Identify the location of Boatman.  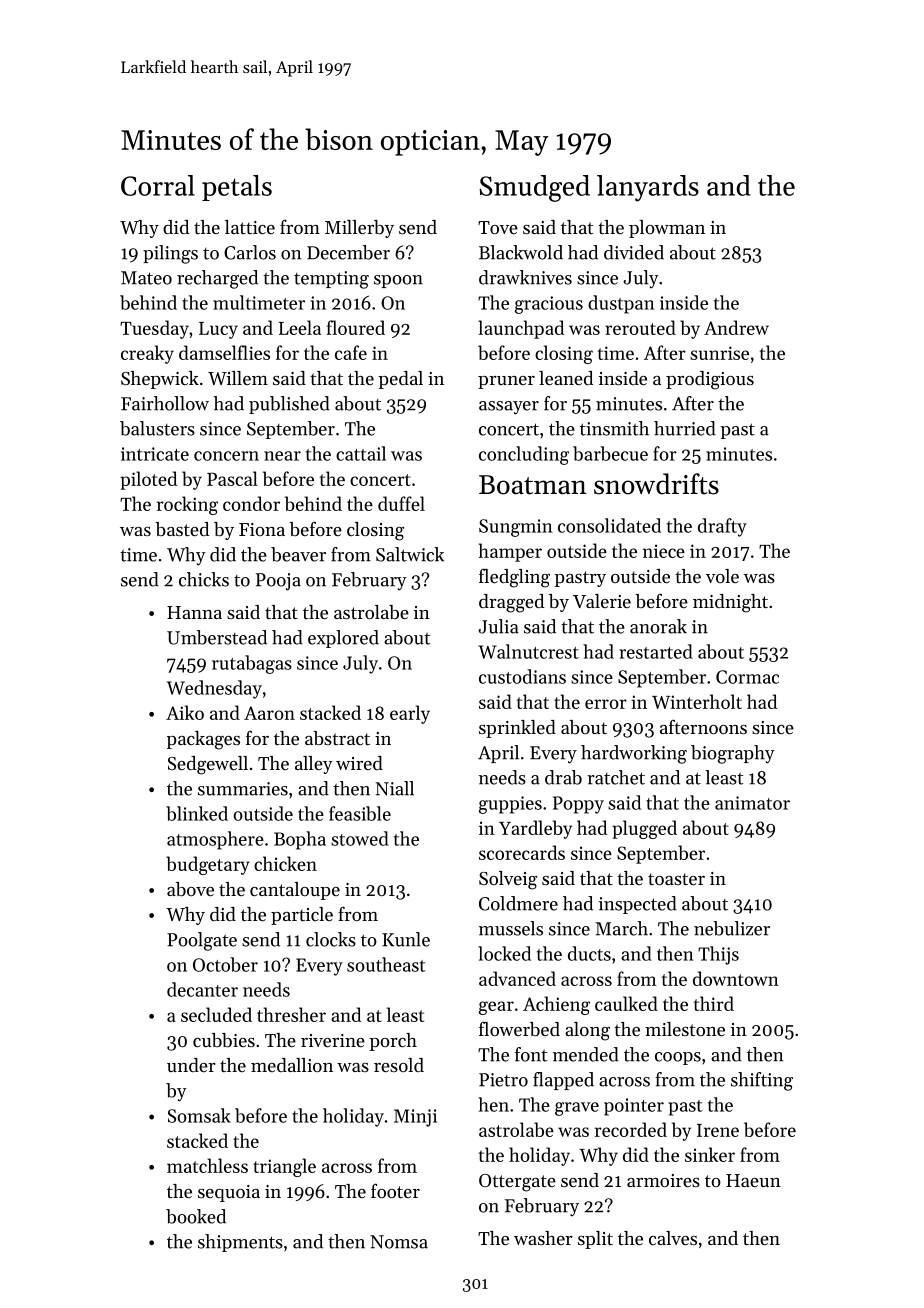
(533, 485).
